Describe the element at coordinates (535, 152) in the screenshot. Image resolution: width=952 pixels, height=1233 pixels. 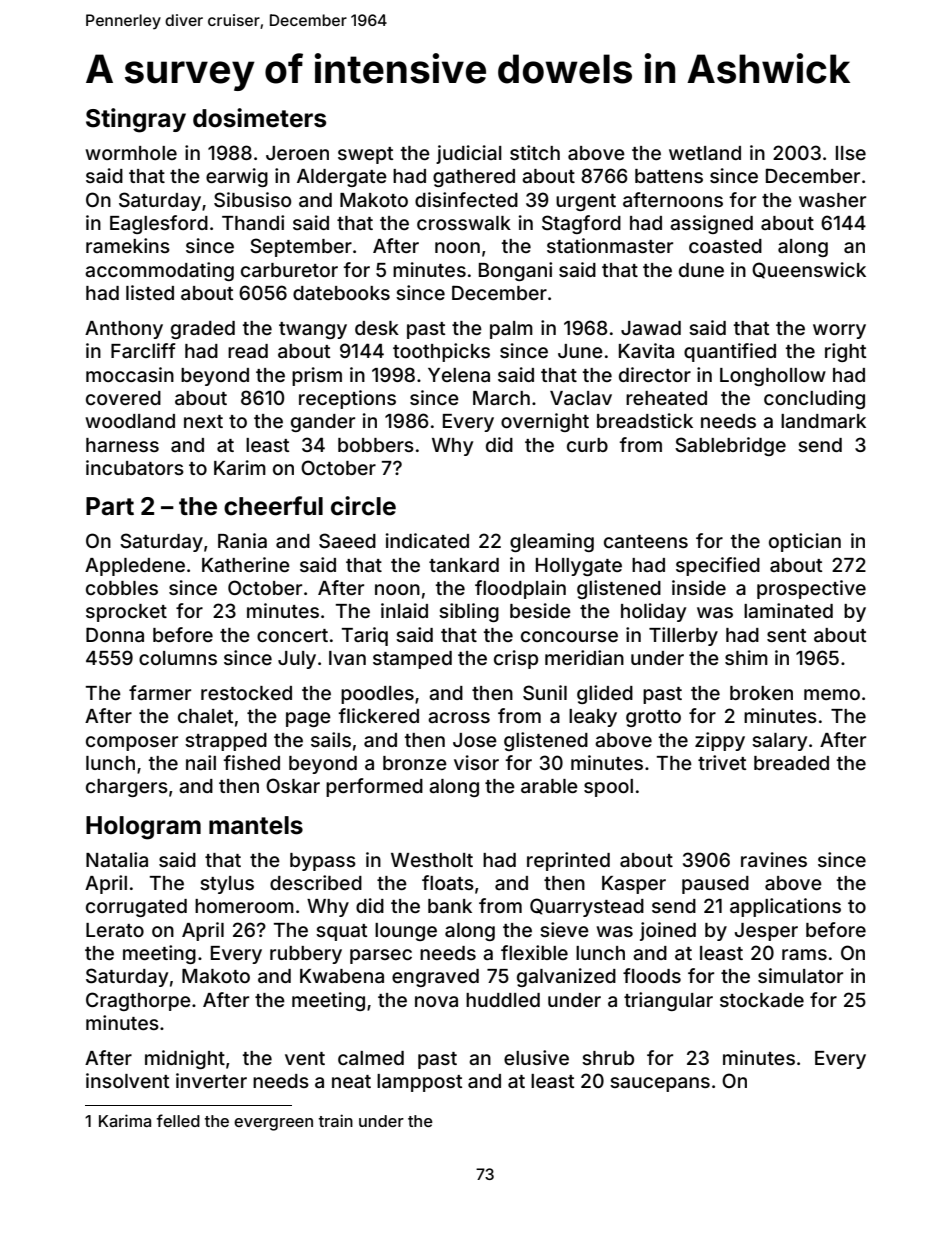
I see `stitch` at that location.
